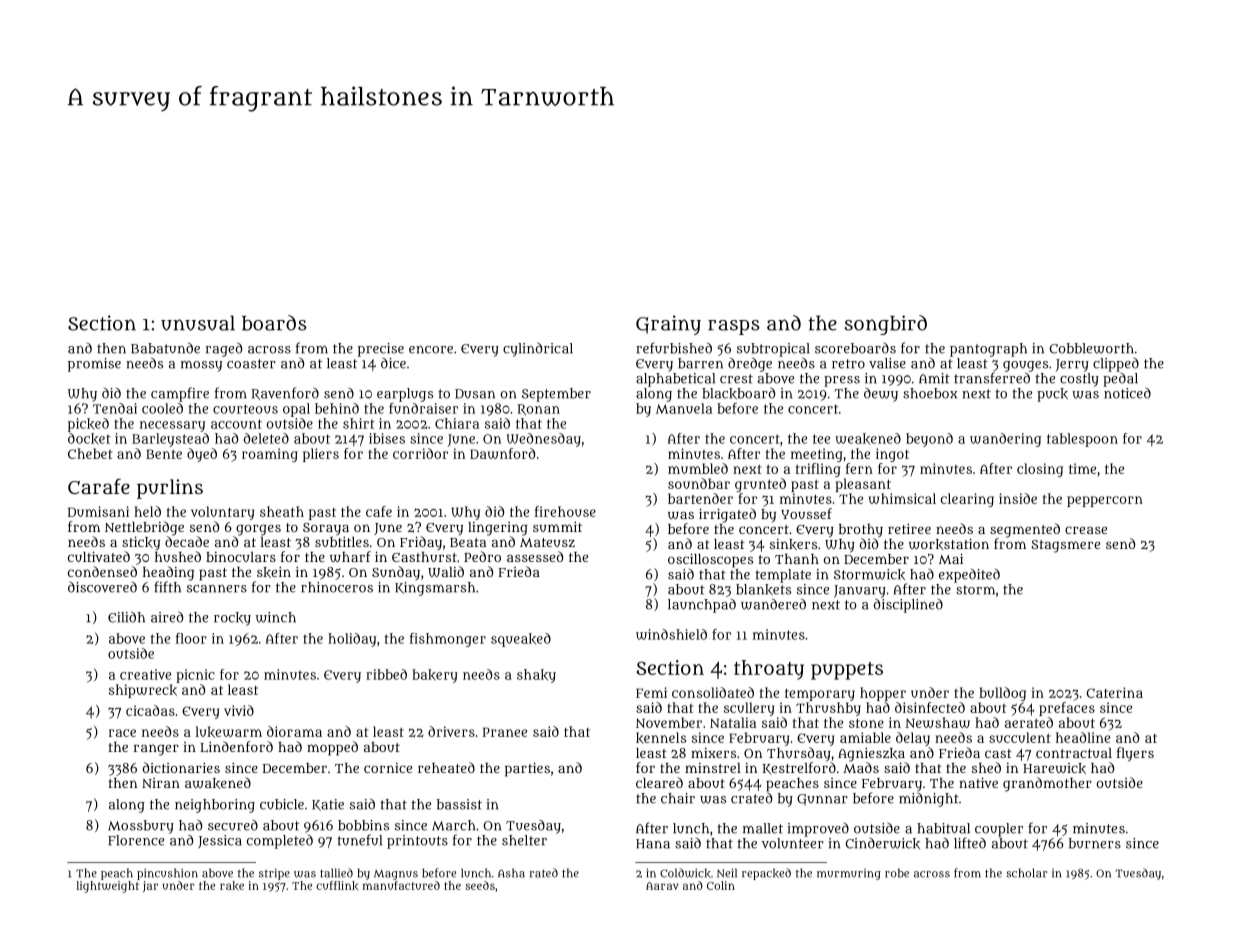 The height and width of the page is (952, 1233). What do you see at coordinates (457, 423) in the page?
I see `Chiara` at bounding box center [457, 423].
